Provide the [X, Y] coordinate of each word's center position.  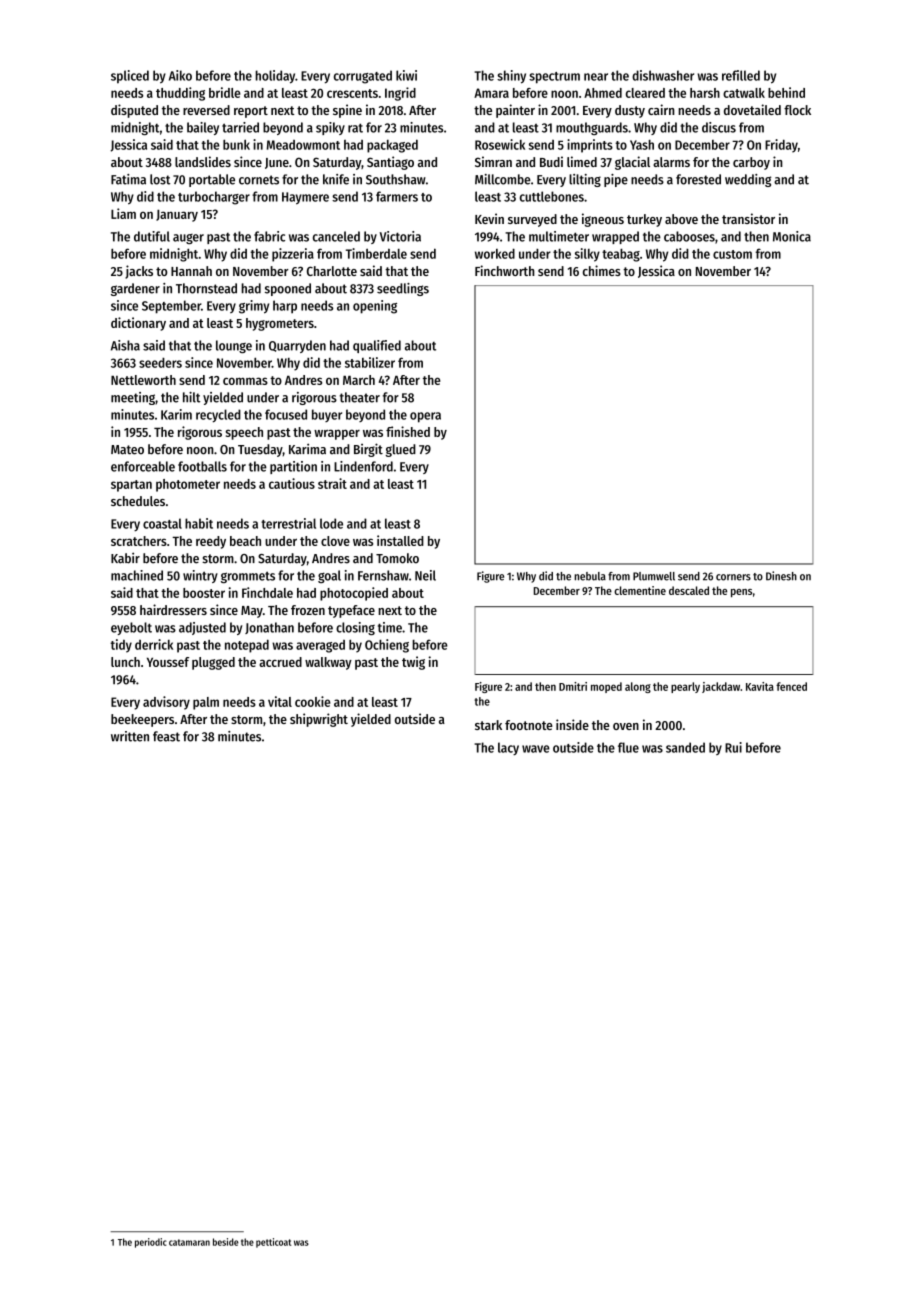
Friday [781, 146]
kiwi [406, 75]
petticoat [274, 1243]
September [171, 307]
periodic [151, 1243]
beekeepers [142, 720]
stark [488, 725]
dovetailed [752, 109]
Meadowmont [303, 145]
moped [606, 687]
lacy [508, 748]
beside [226, 1242]
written [130, 736]
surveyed [532, 220]
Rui [733, 747]
